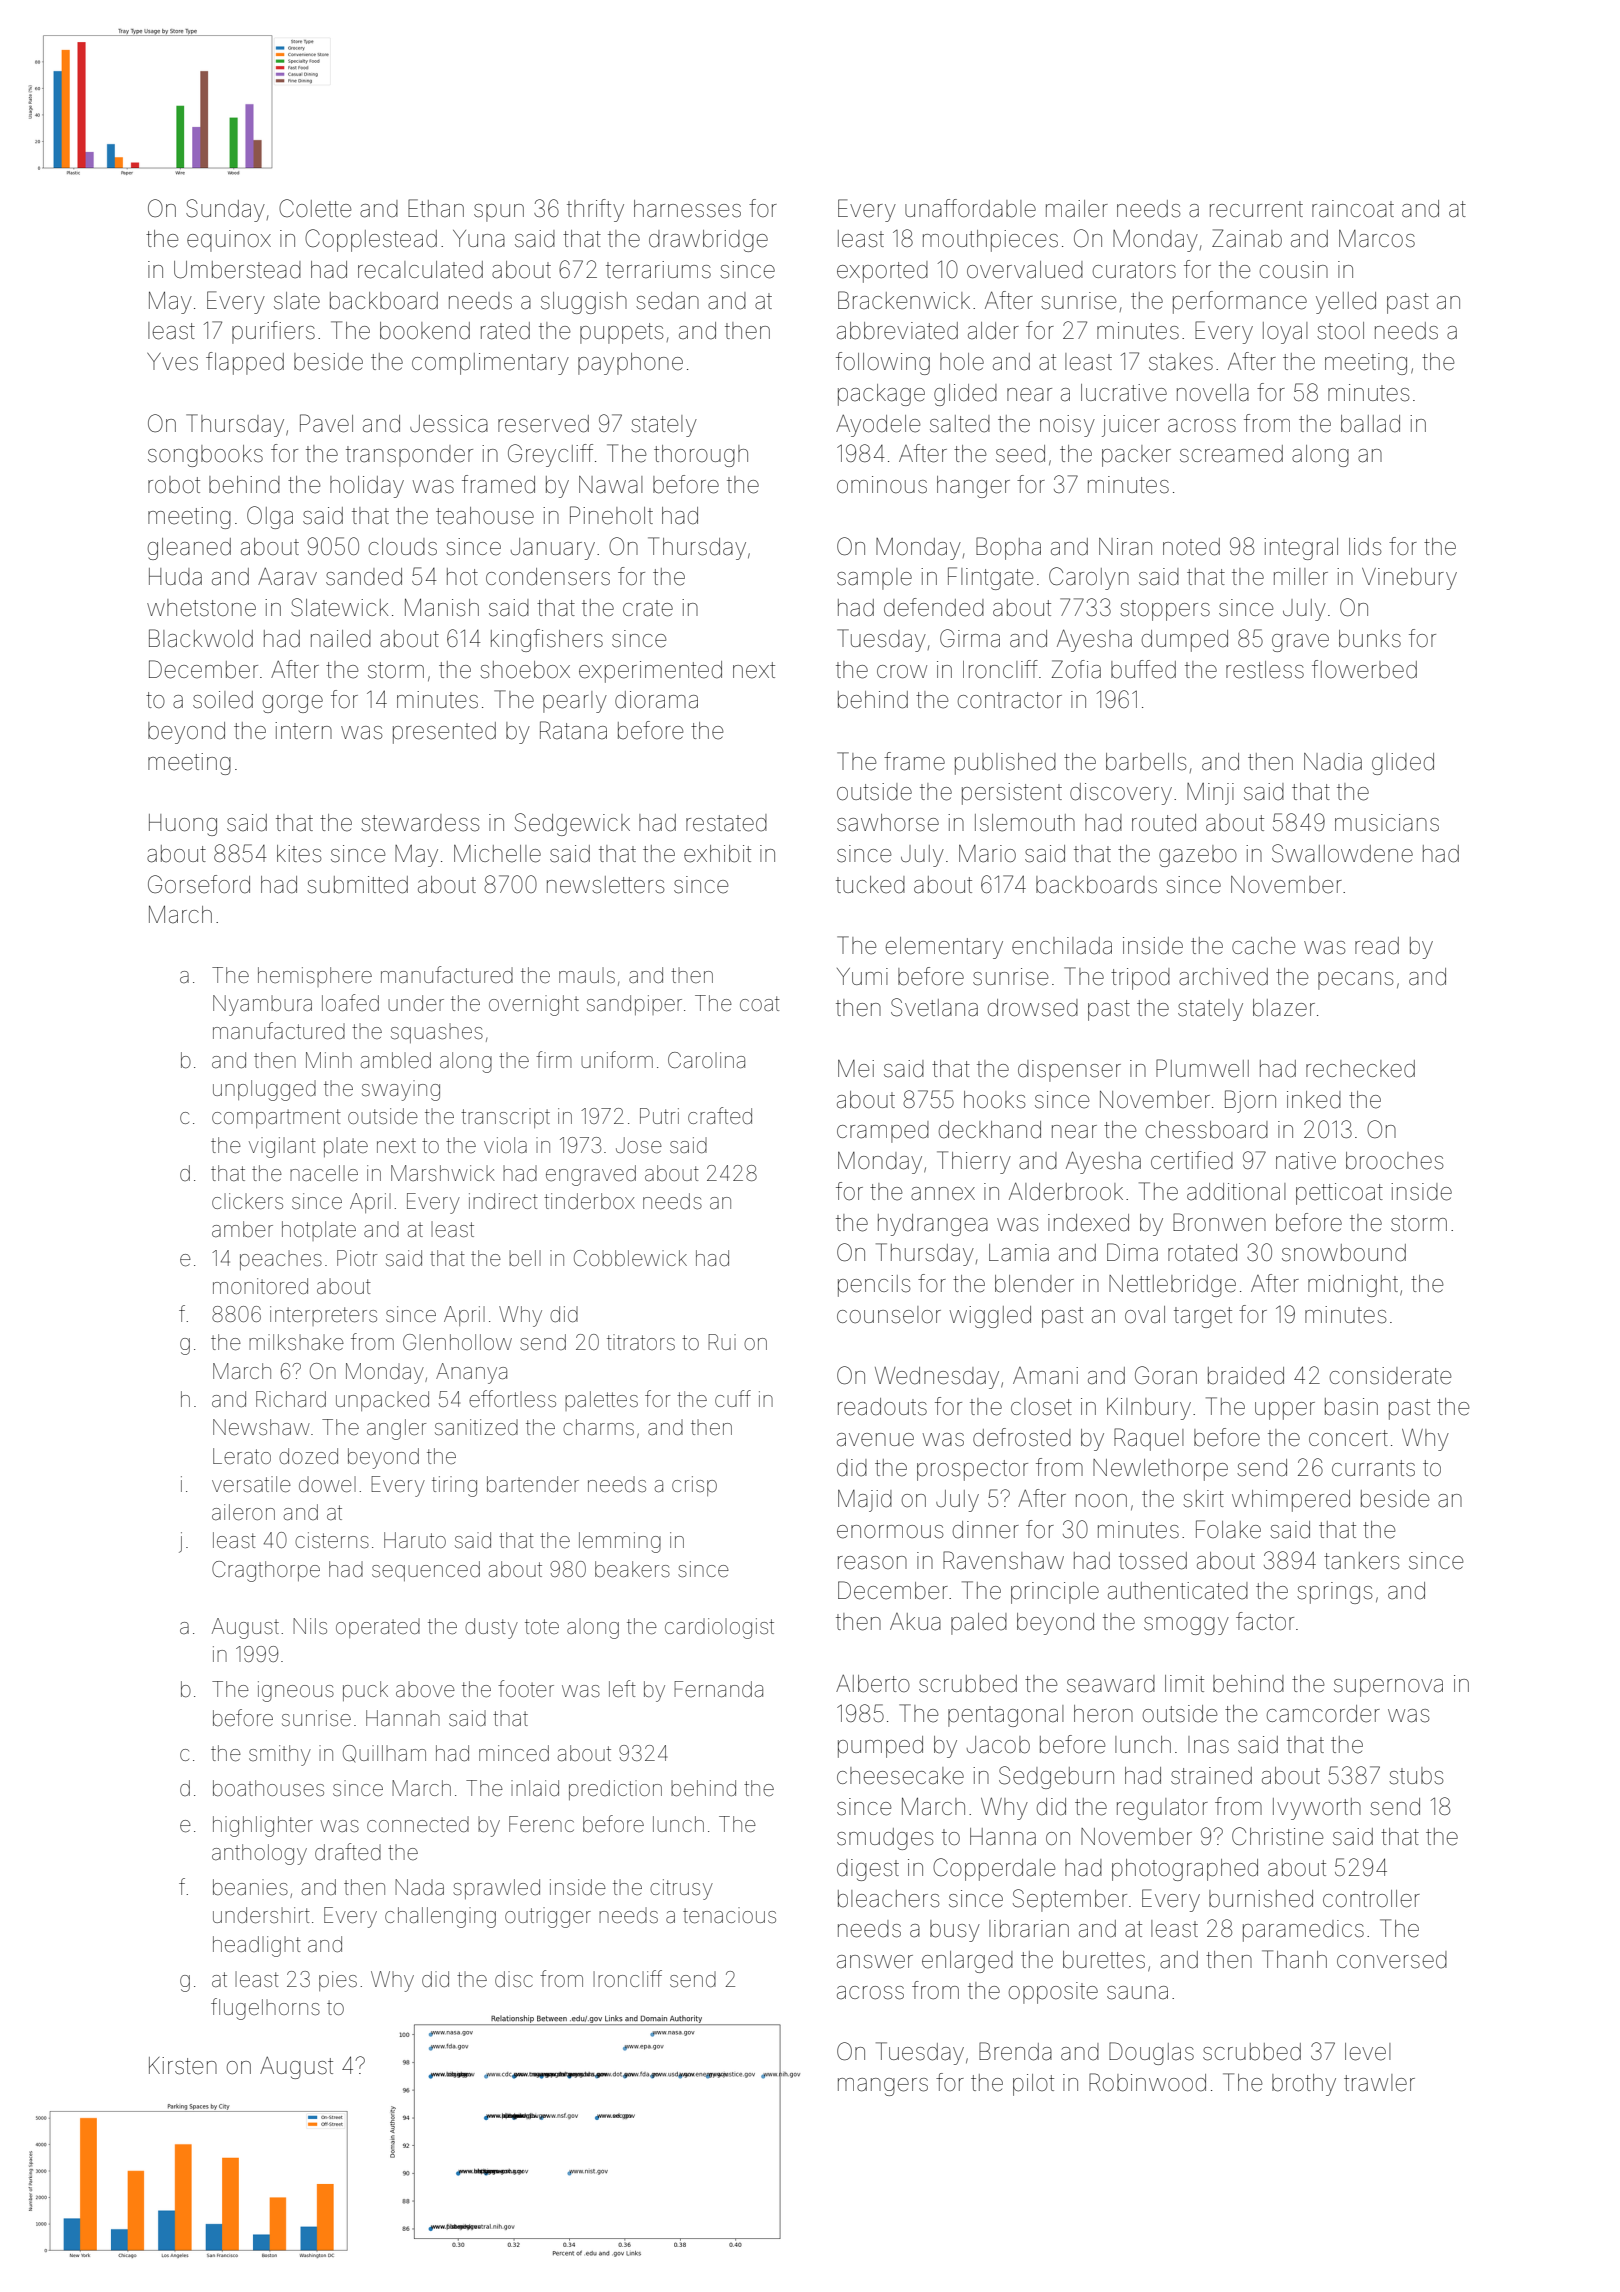 This page has height=2292, width=1620. I want to click on ballad, so click(1370, 424).
